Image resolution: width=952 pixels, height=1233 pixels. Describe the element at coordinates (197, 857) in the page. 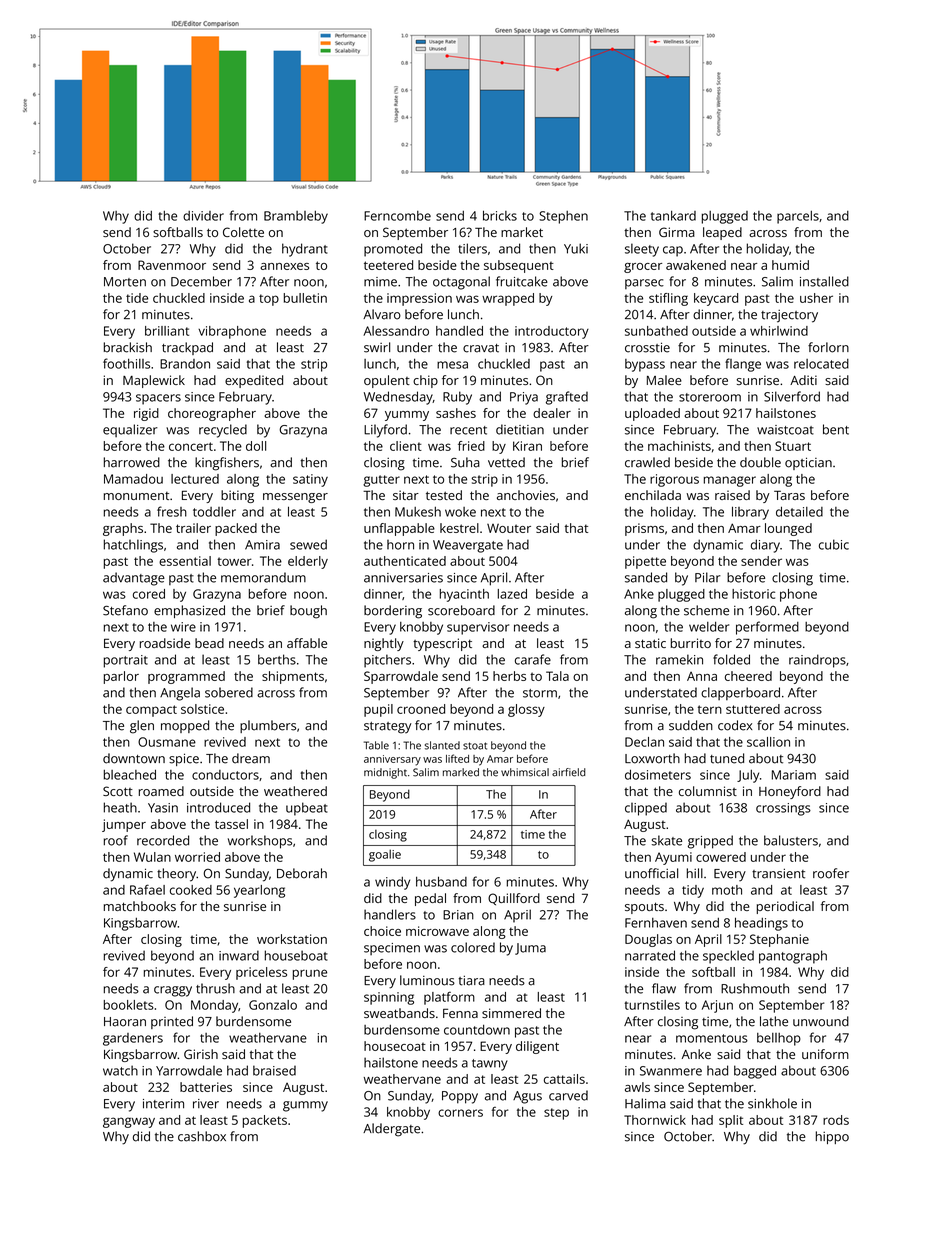

I see `worried` at that location.
